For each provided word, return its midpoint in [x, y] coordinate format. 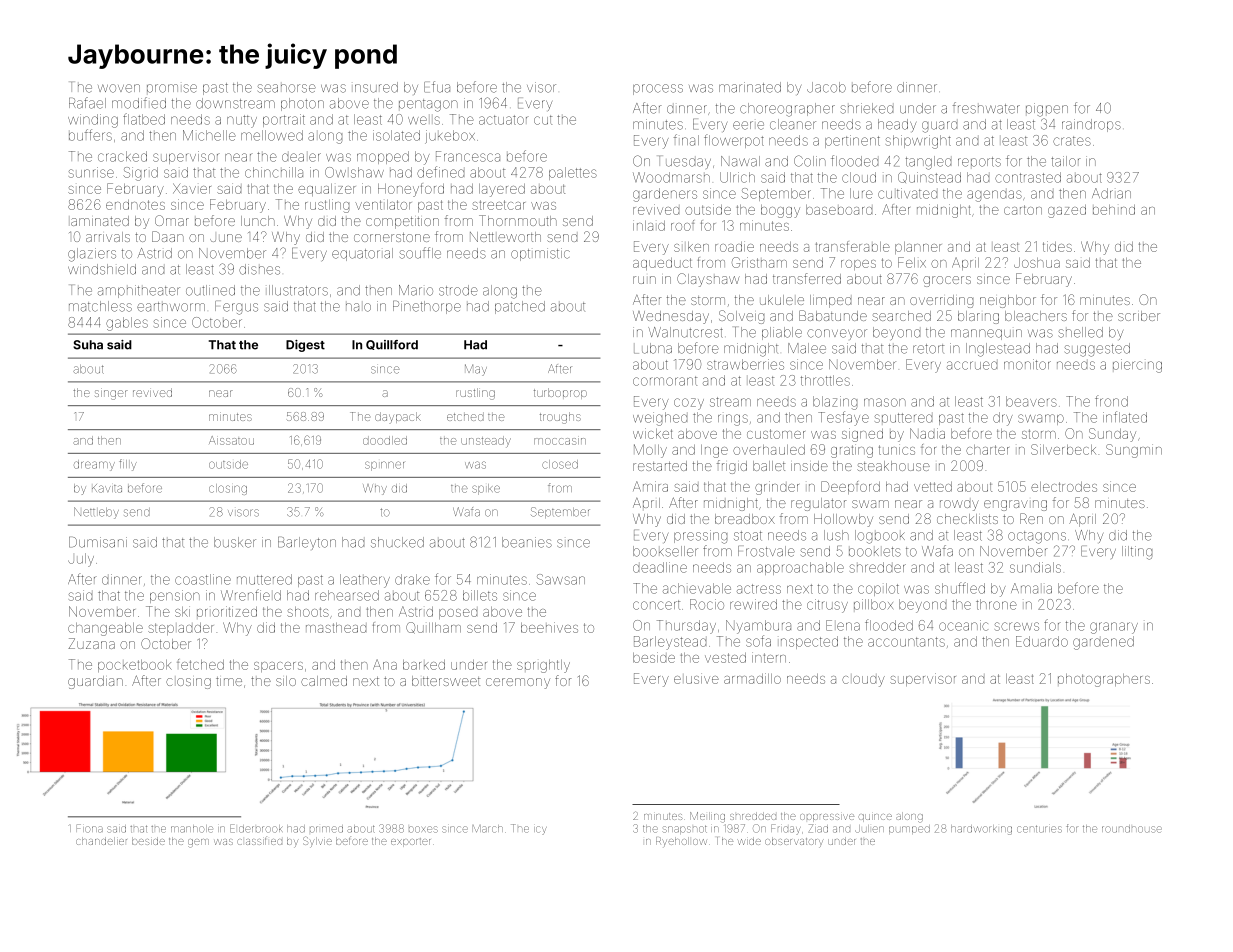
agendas [994, 196]
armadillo [752, 678]
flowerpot [734, 141]
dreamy [94, 465]
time [229, 681]
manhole [192, 829]
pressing [700, 537]
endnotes [135, 205]
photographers [1104, 680]
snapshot [685, 829]
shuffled [960, 588]
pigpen [1047, 110]
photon [302, 104]
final [686, 140]
